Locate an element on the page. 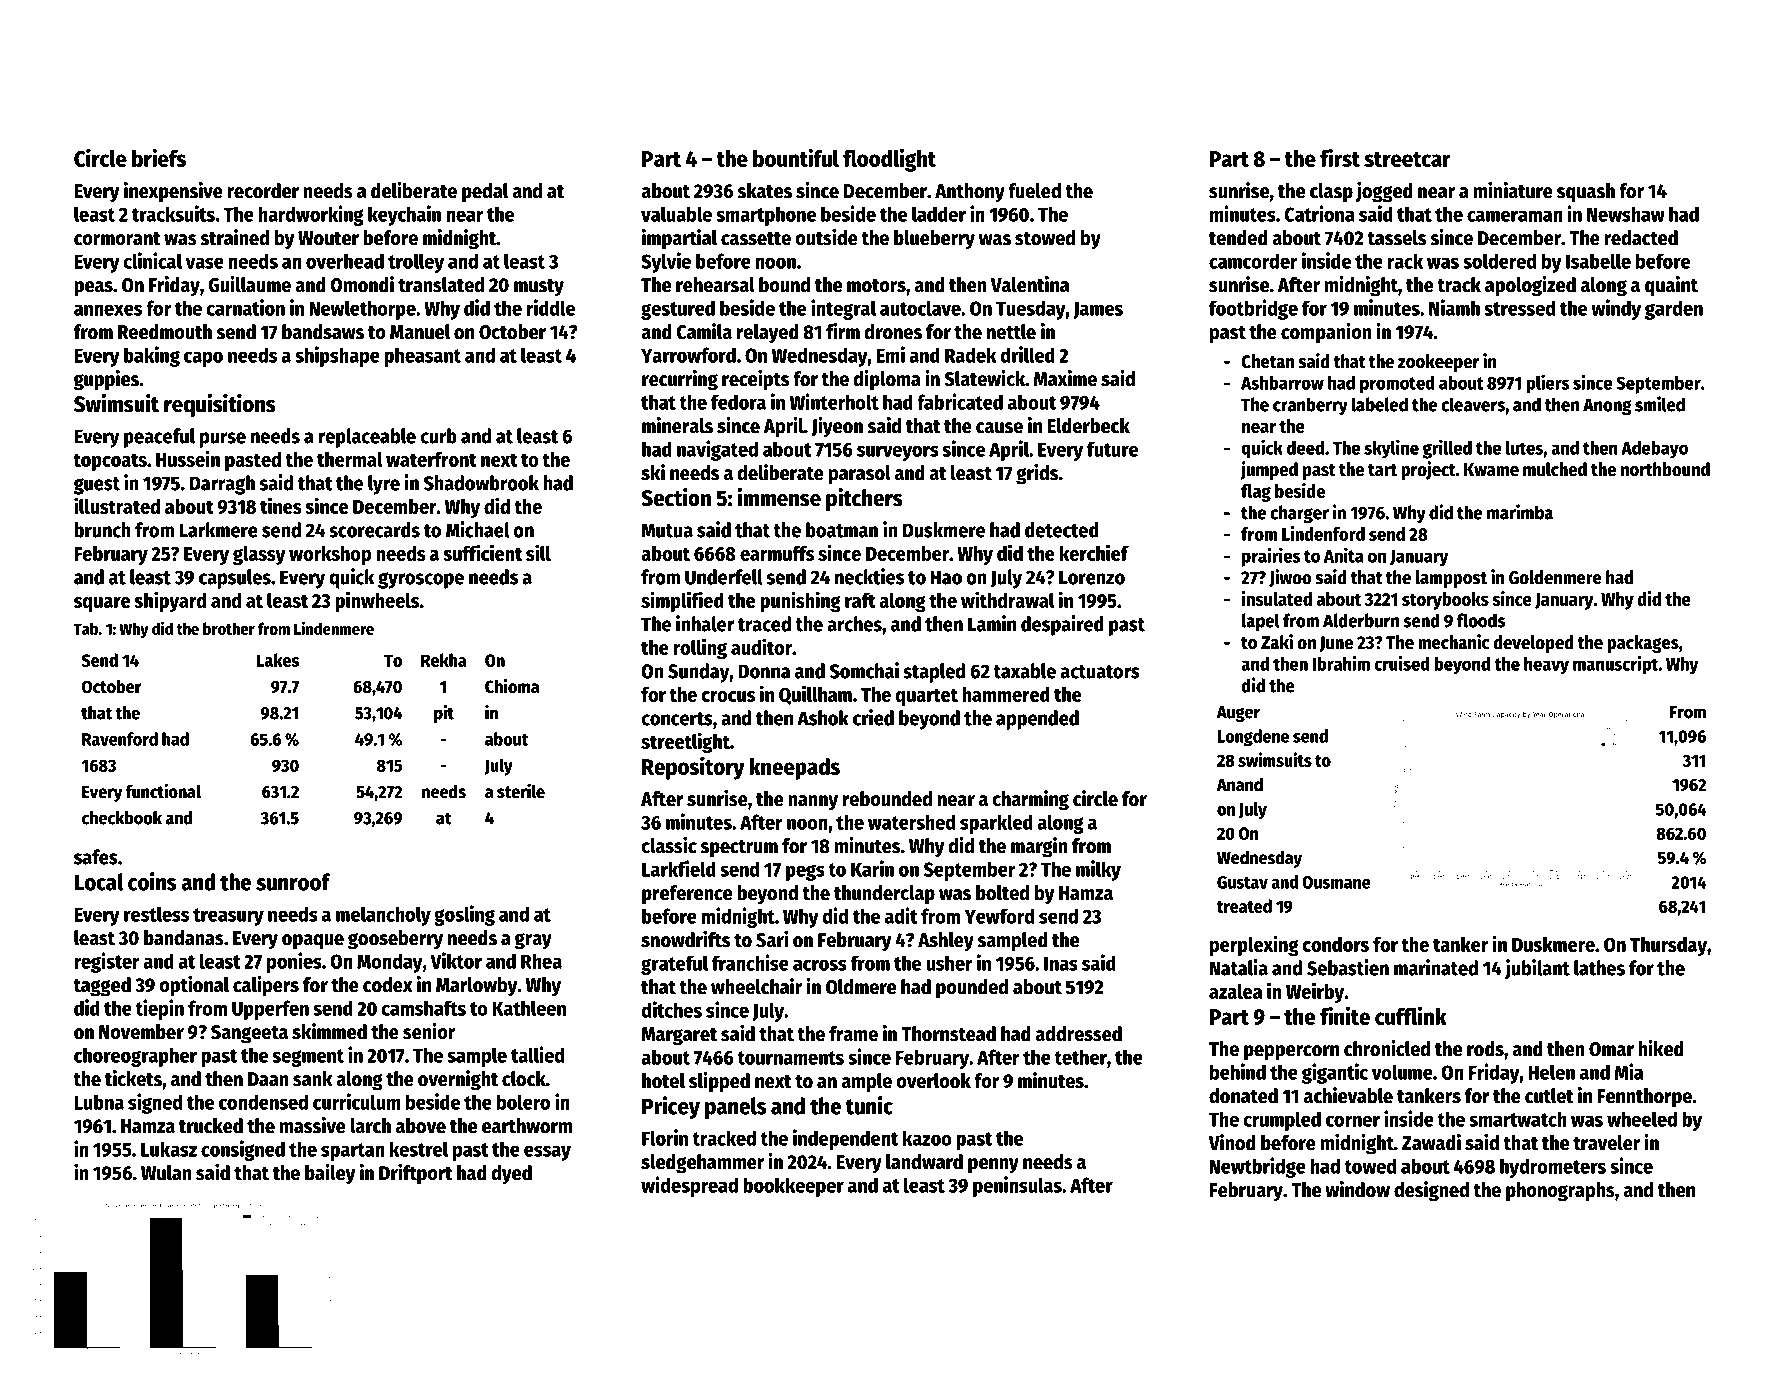 The image size is (1788, 1381). Section is located at coordinates (676, 497).
